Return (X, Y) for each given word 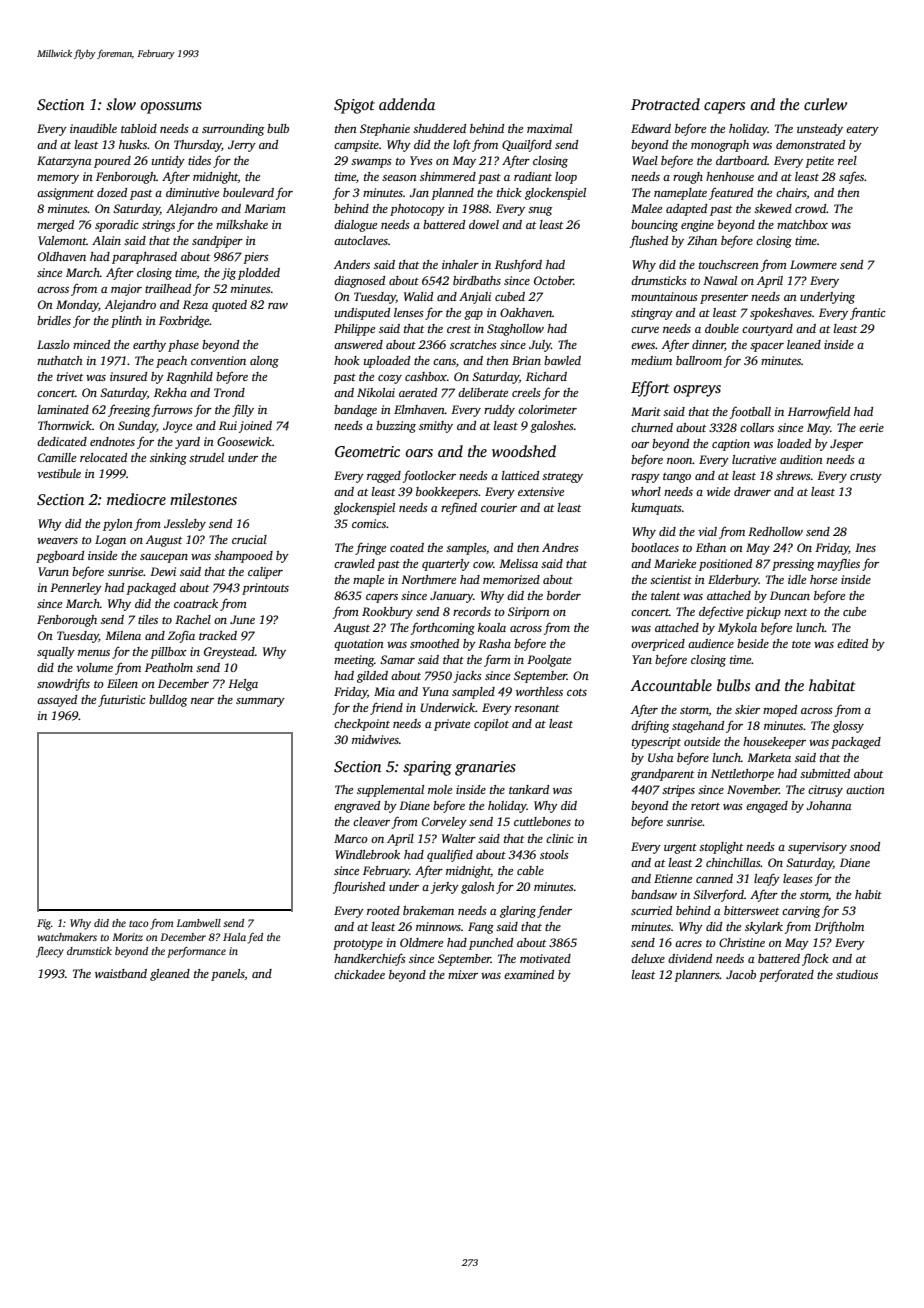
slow (121, 104)
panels (228, 975)
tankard (529, 789)
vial (707, 531)
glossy (848, 727)
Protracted (665, 104)
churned (652, 427)
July (540, 346)
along (264, 362)
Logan (110, 541)
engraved (357, 807)
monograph (720, 146)
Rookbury (387, 613)
